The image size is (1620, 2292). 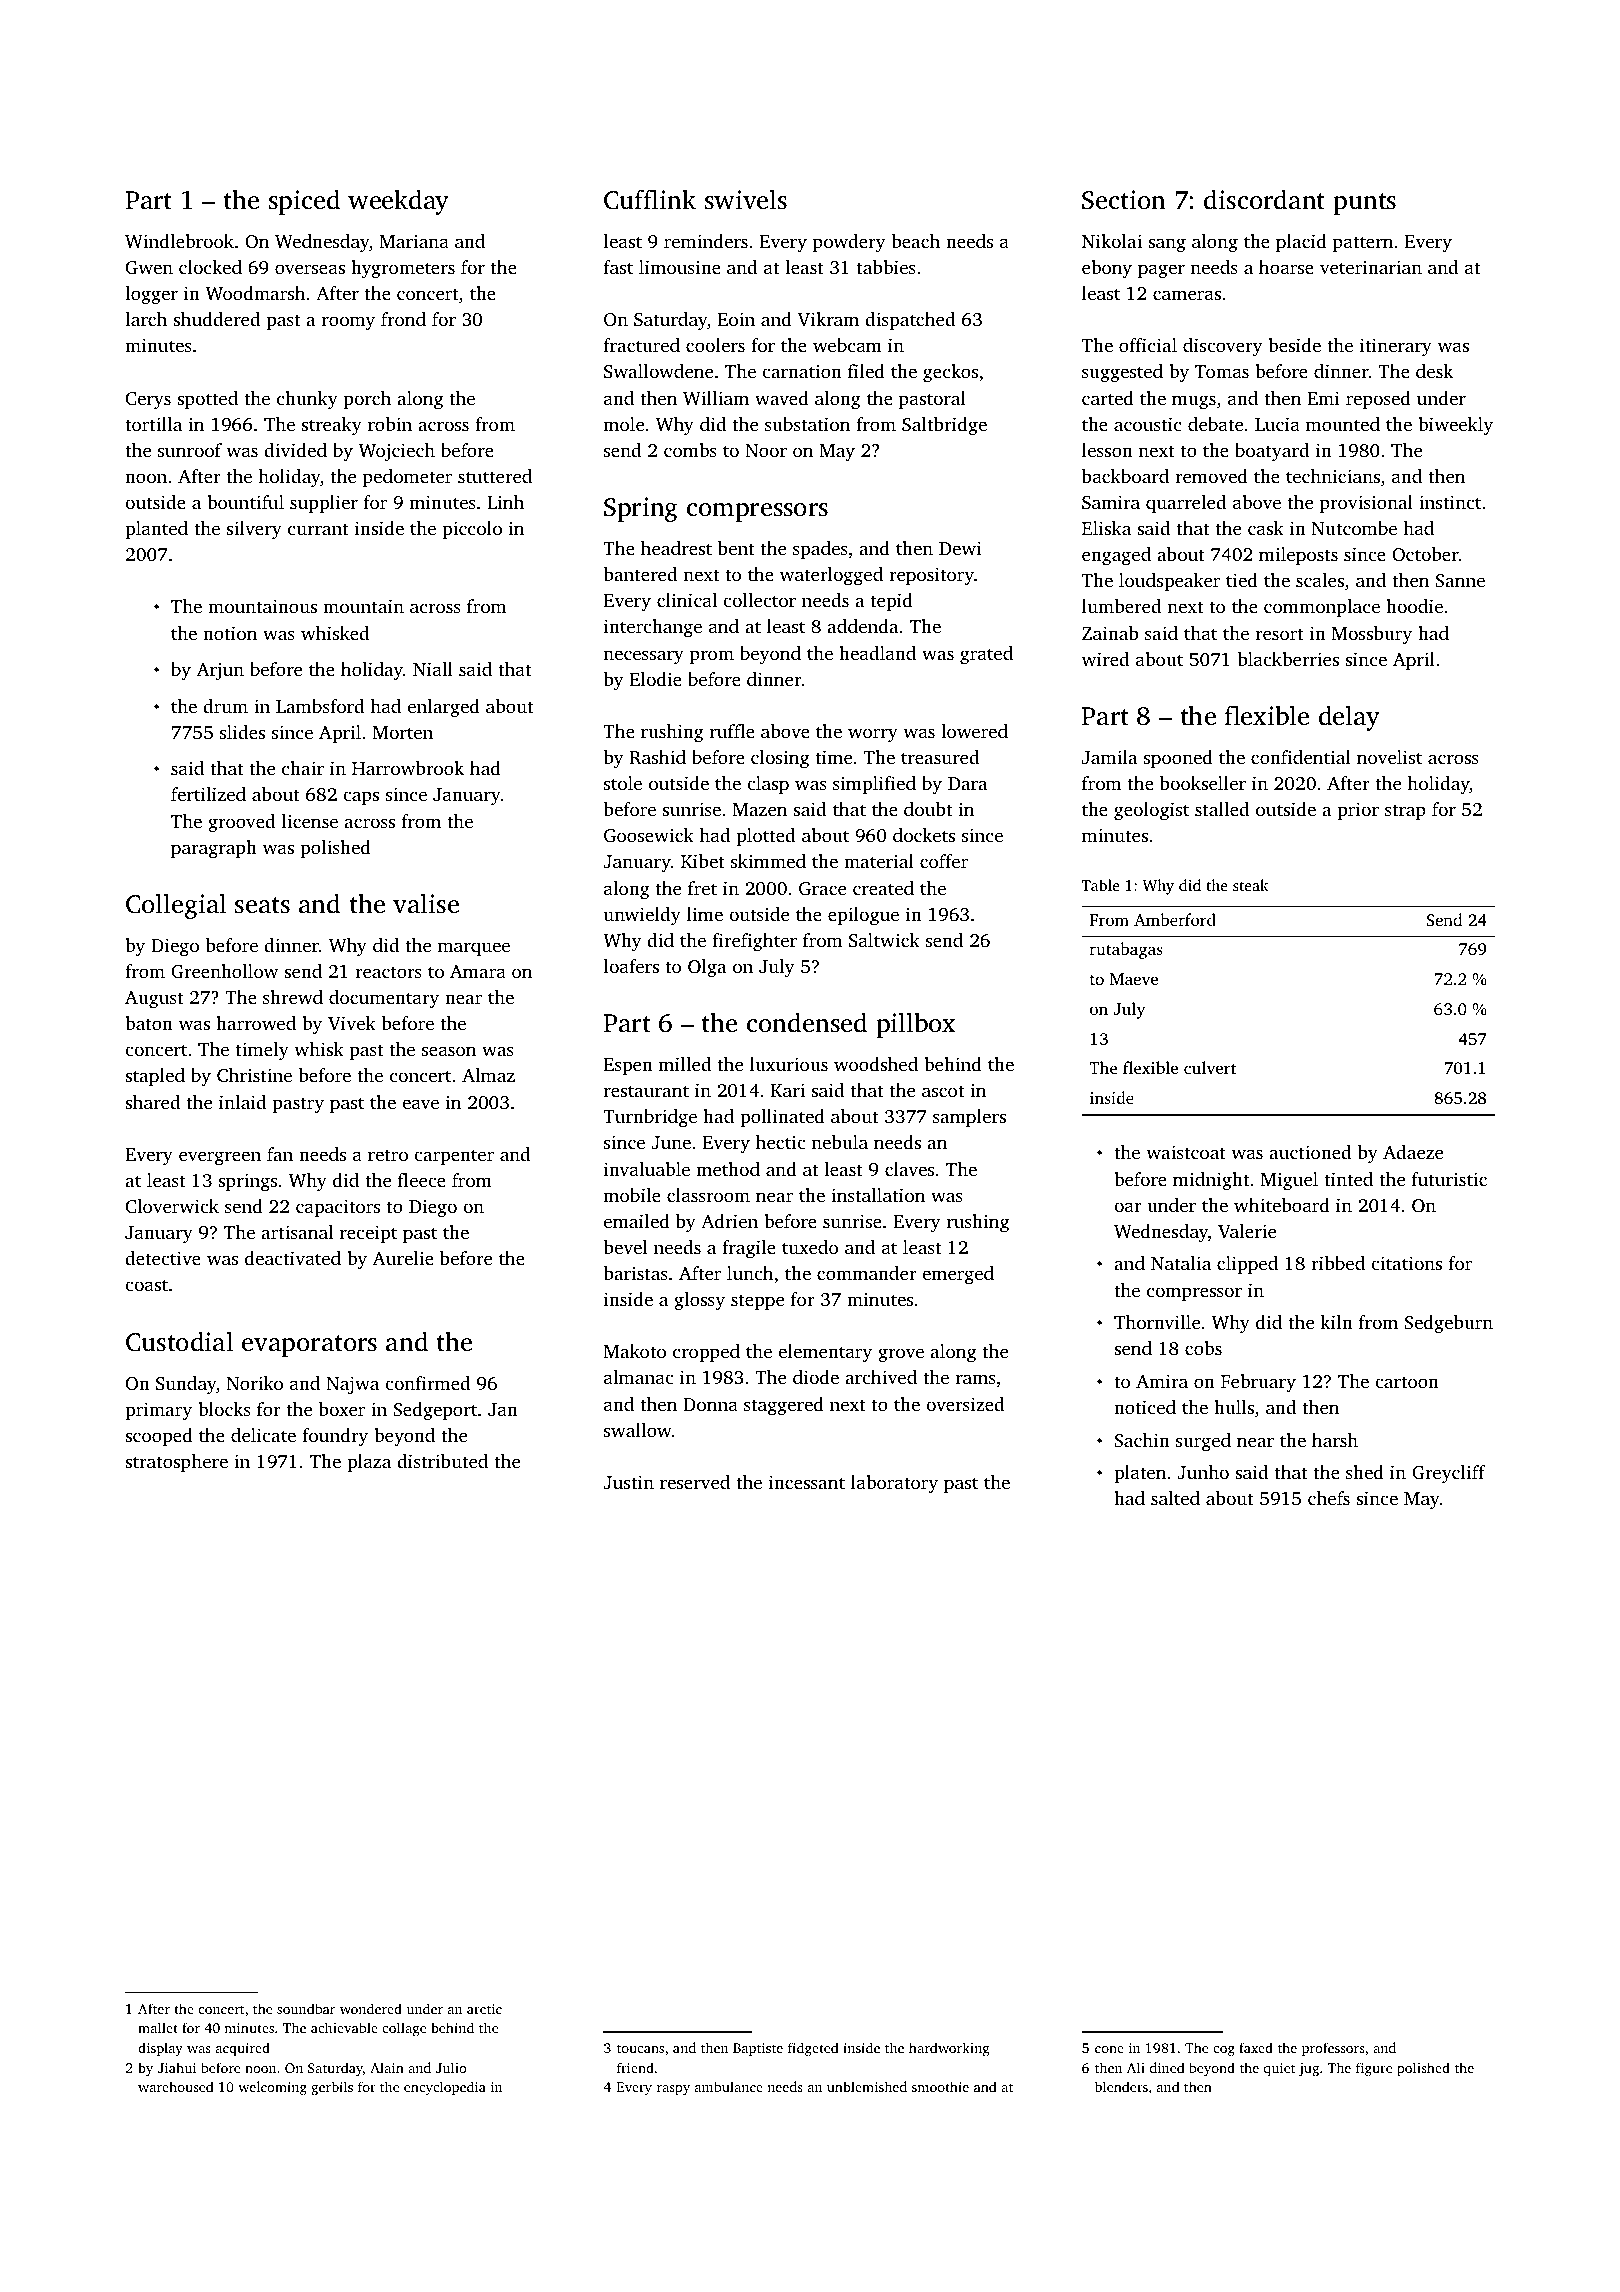 I want to click on blackberries, so click(x=1288, y=659).
